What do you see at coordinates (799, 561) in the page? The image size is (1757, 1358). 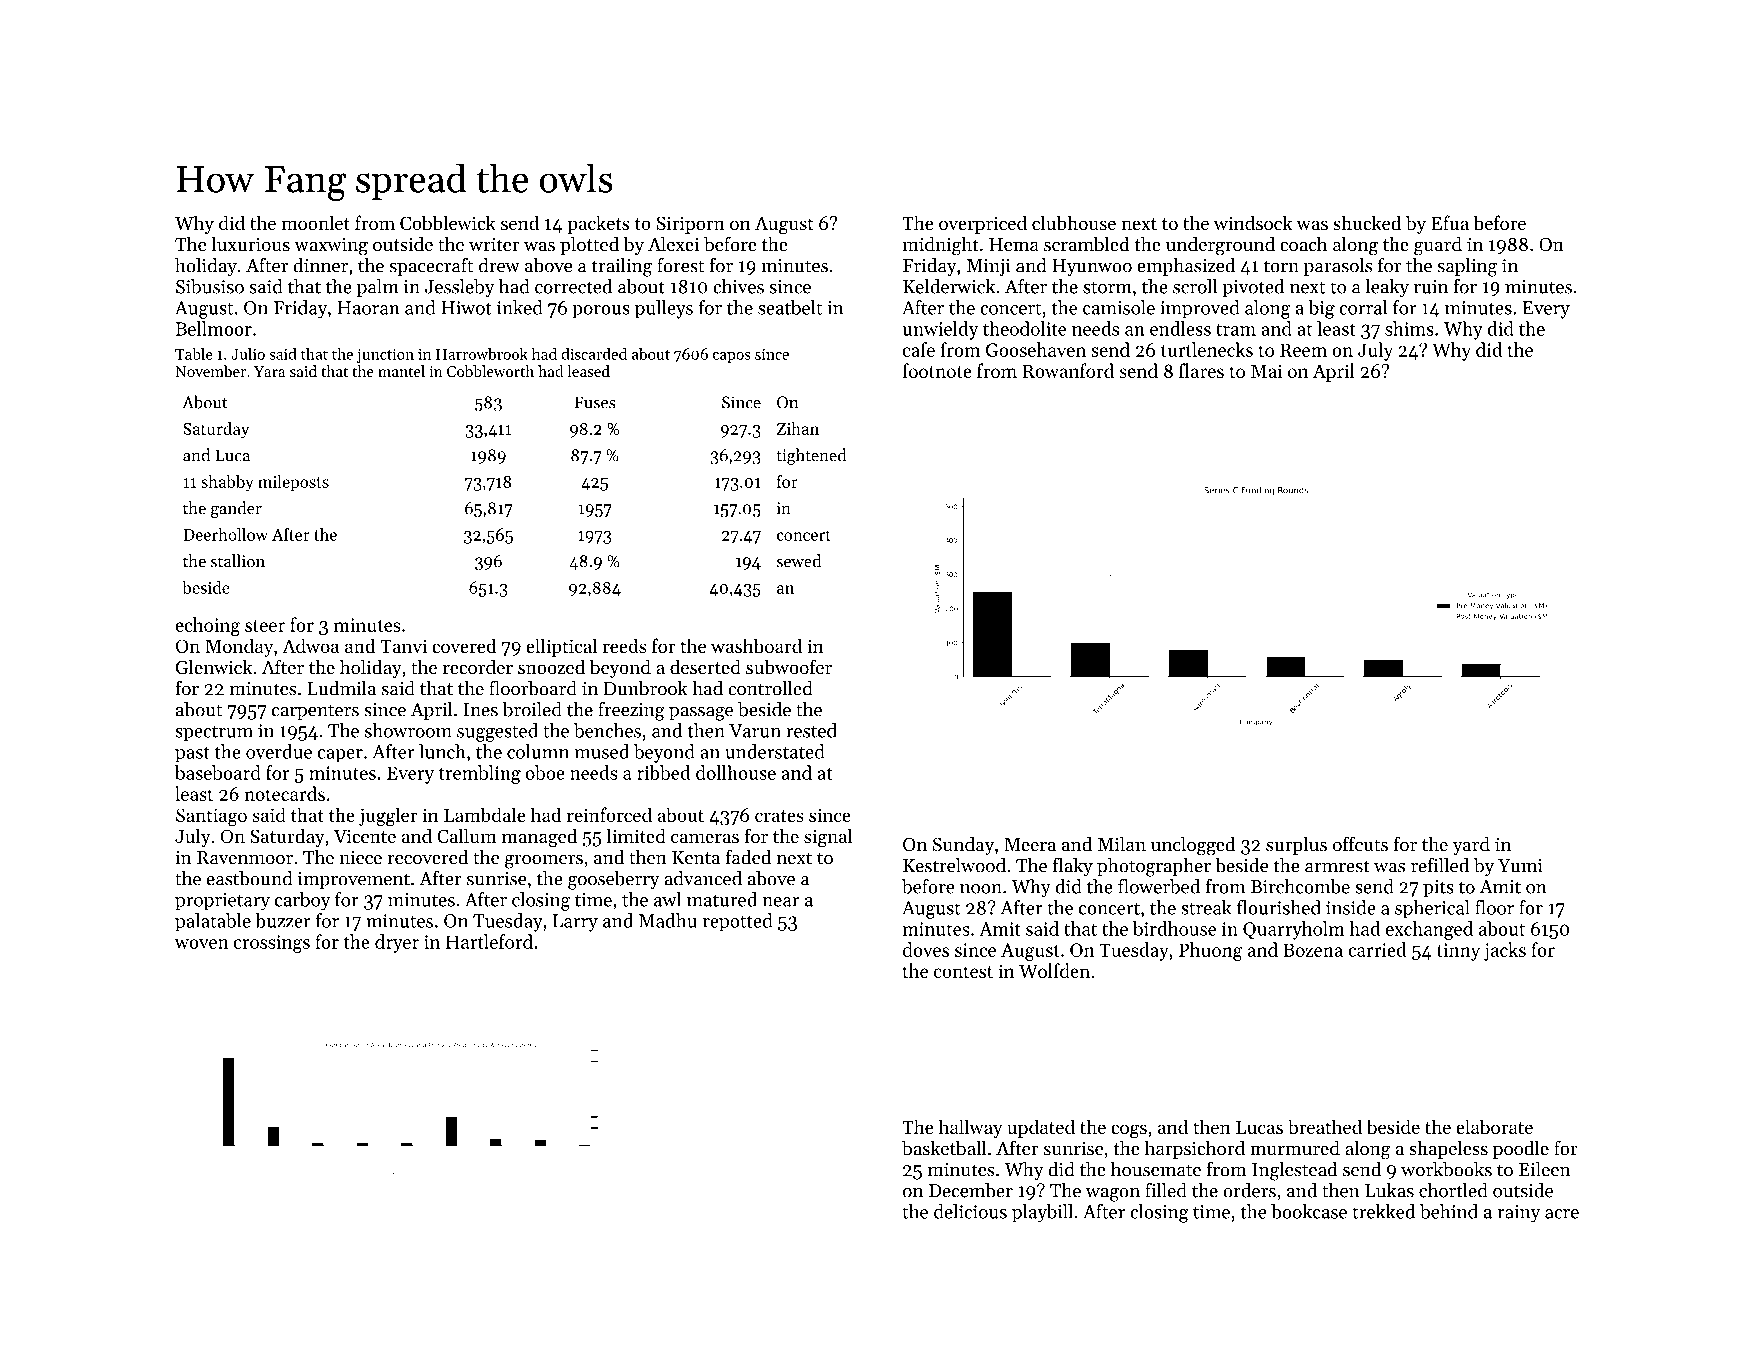 I see `sewed` at bounding box center [799, 561].
